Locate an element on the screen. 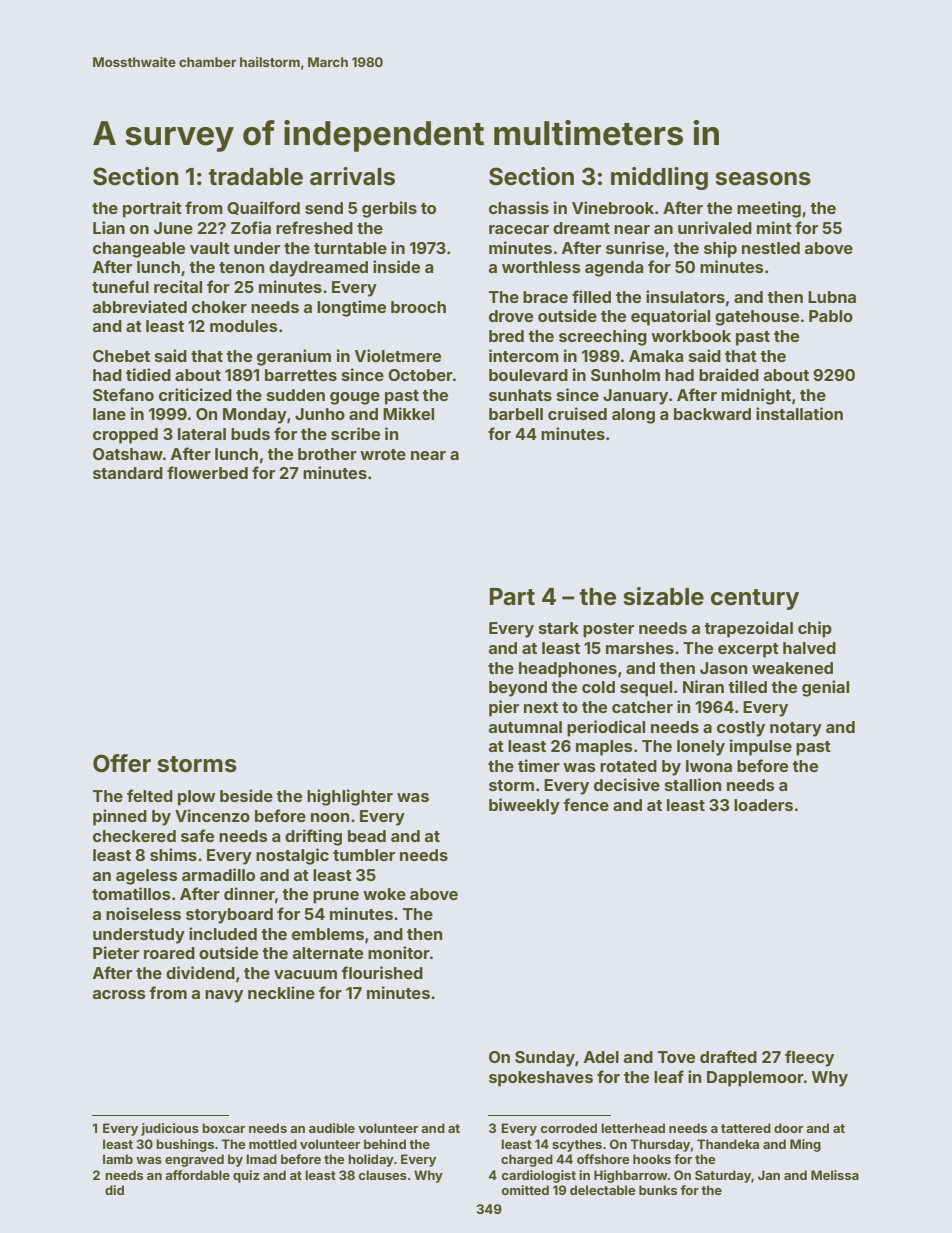 The width and height of the screenshot is (952, 1233). quiz is located at coordinates (246, 1176).
